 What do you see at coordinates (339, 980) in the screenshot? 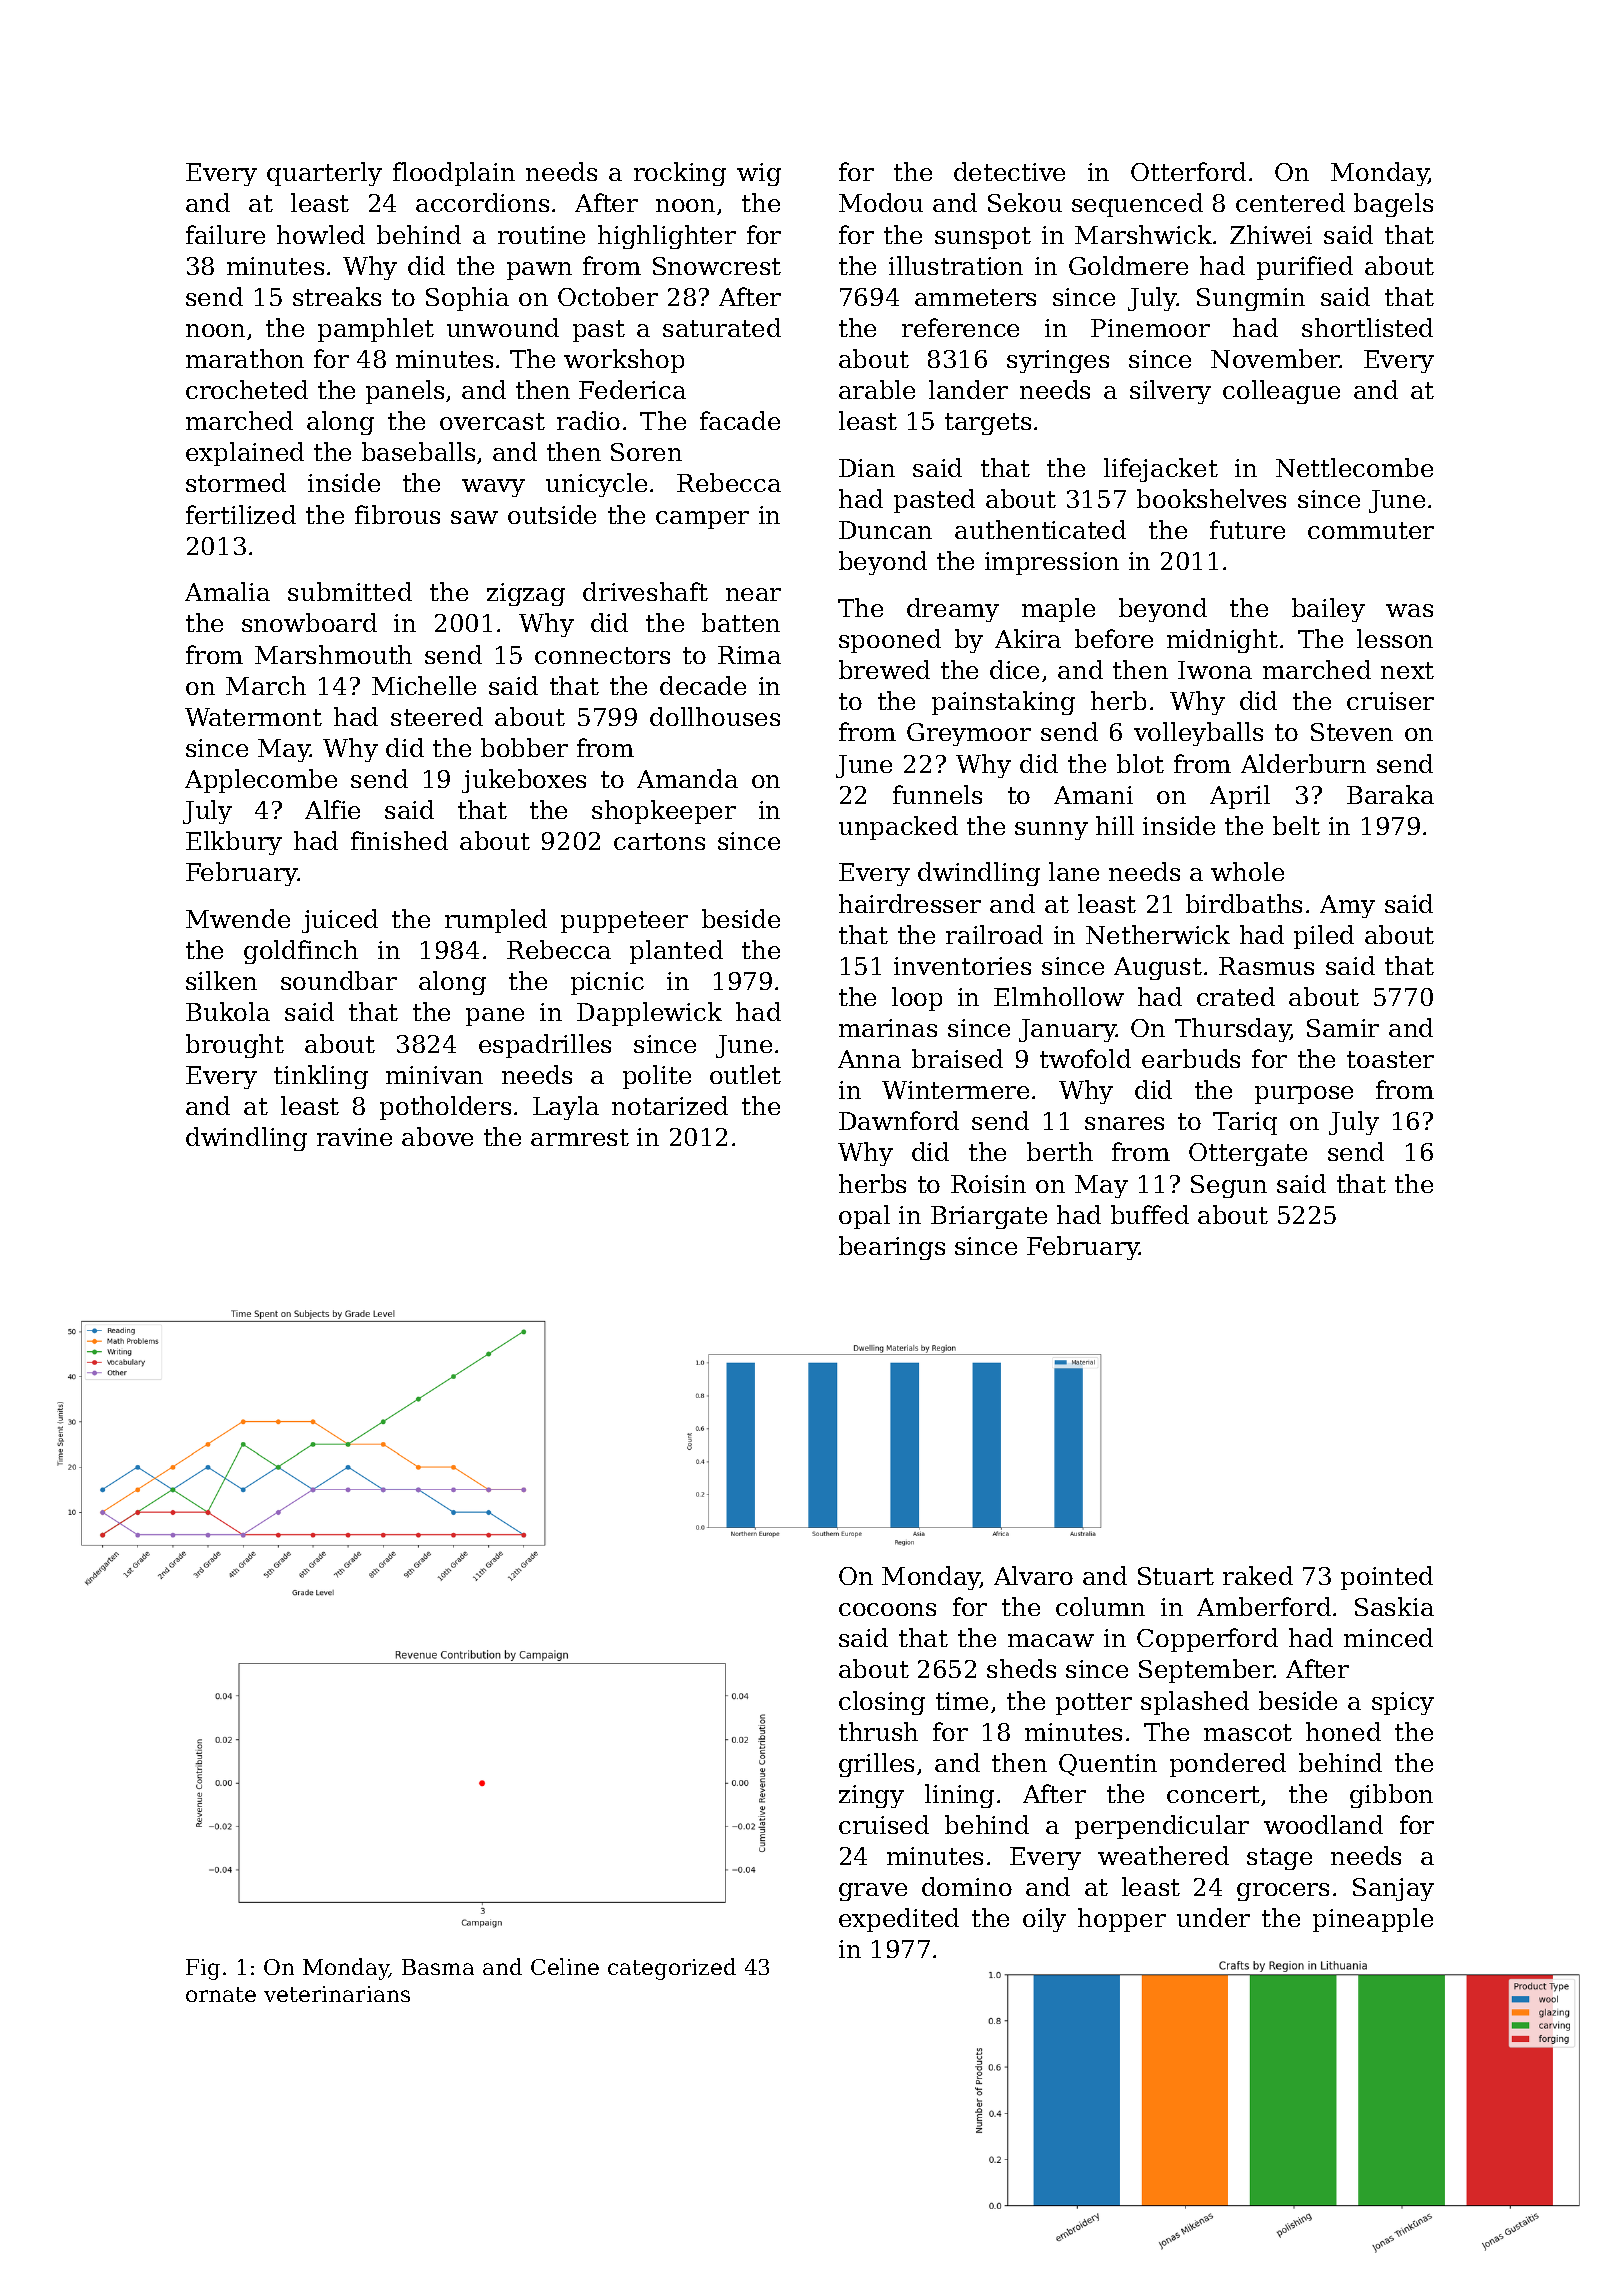
I see `soundbar` at bounding box center [339, 980].
